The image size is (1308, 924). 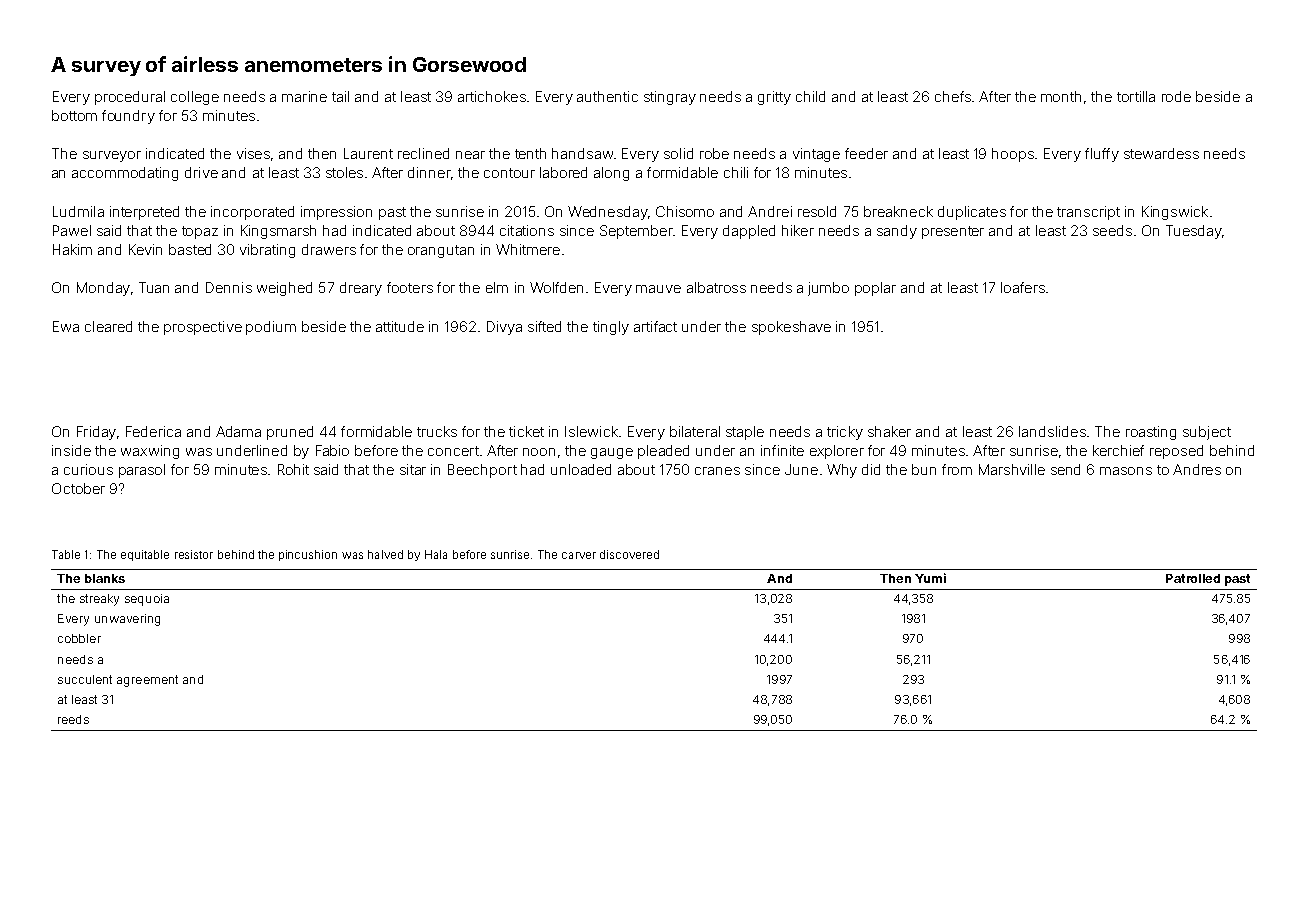 I want to click on shaker, so click(x=889, y=431).
